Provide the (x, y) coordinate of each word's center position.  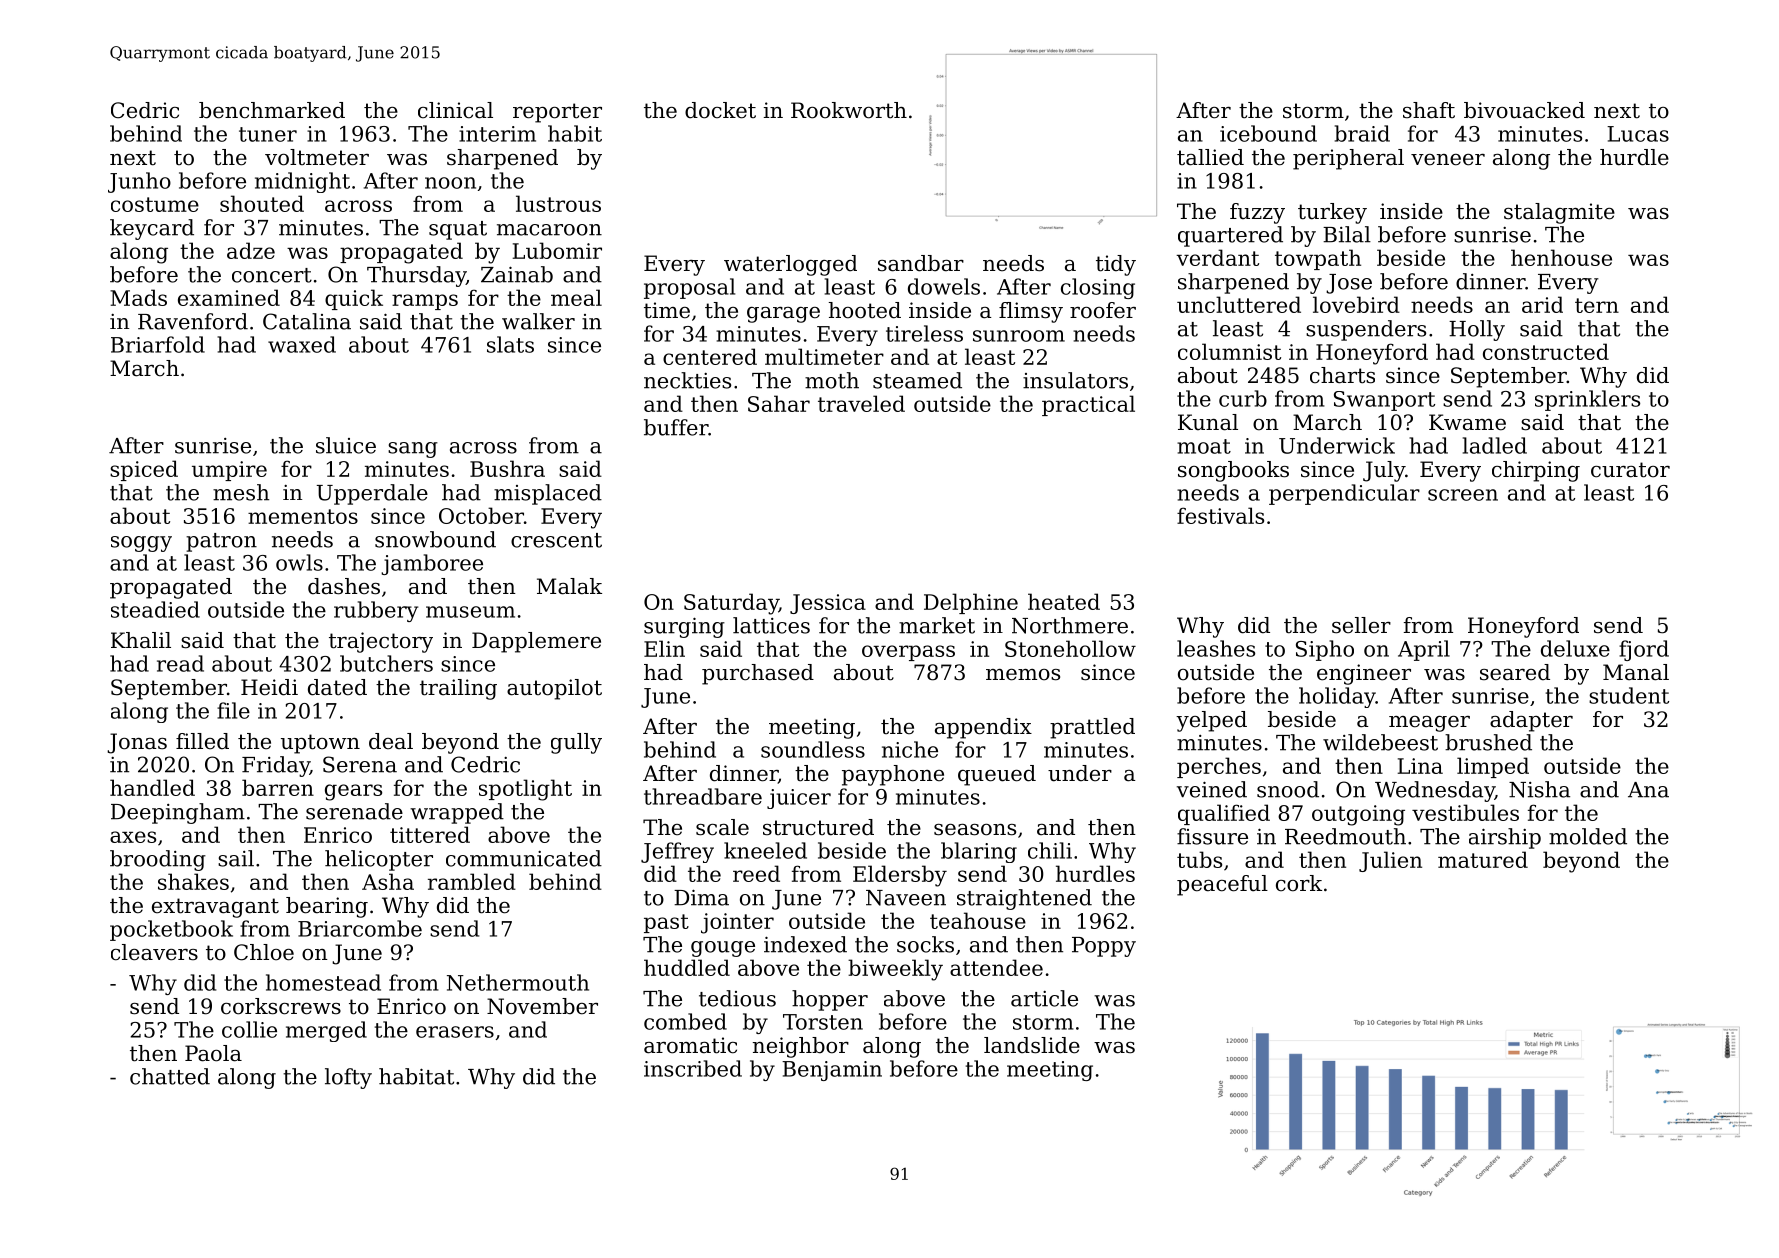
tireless (924, 333)
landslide (1032, 1045)
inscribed (693, 1068)
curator (1630, 470)
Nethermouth (518, 982)
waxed (302, 344)
